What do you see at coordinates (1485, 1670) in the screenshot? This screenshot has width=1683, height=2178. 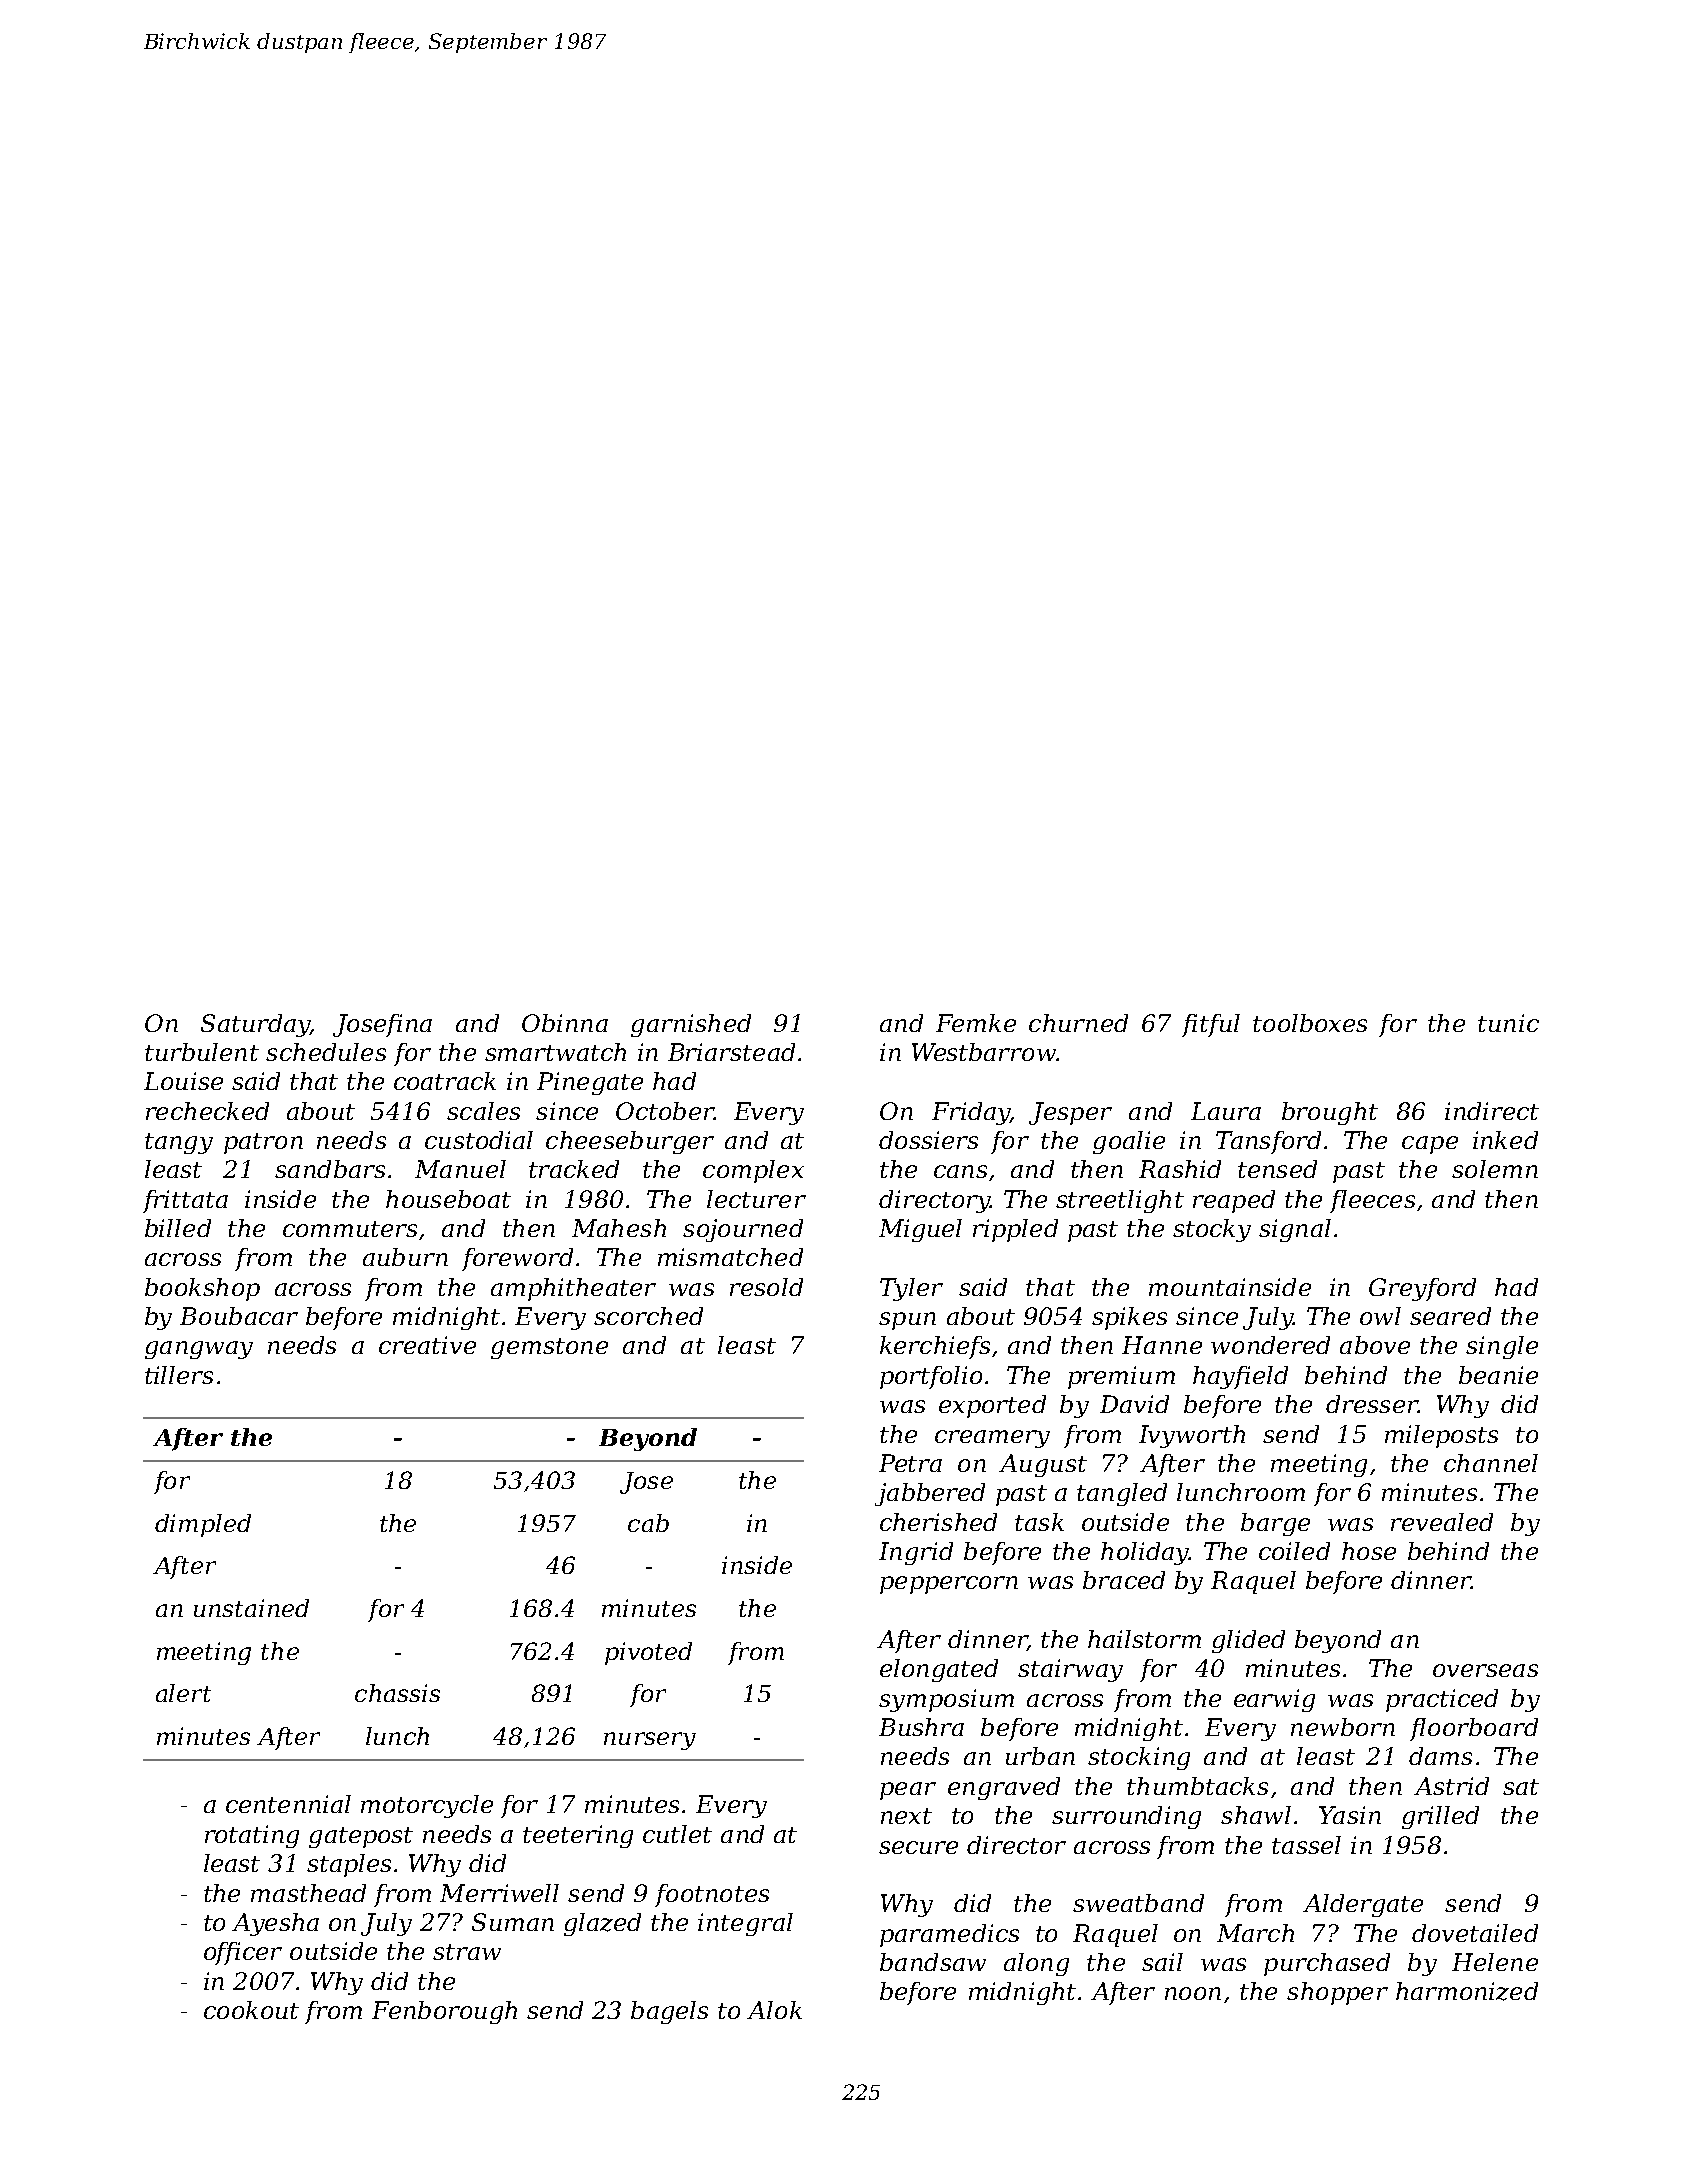 I see `overseas` at bounding box center [1485, 1670].
